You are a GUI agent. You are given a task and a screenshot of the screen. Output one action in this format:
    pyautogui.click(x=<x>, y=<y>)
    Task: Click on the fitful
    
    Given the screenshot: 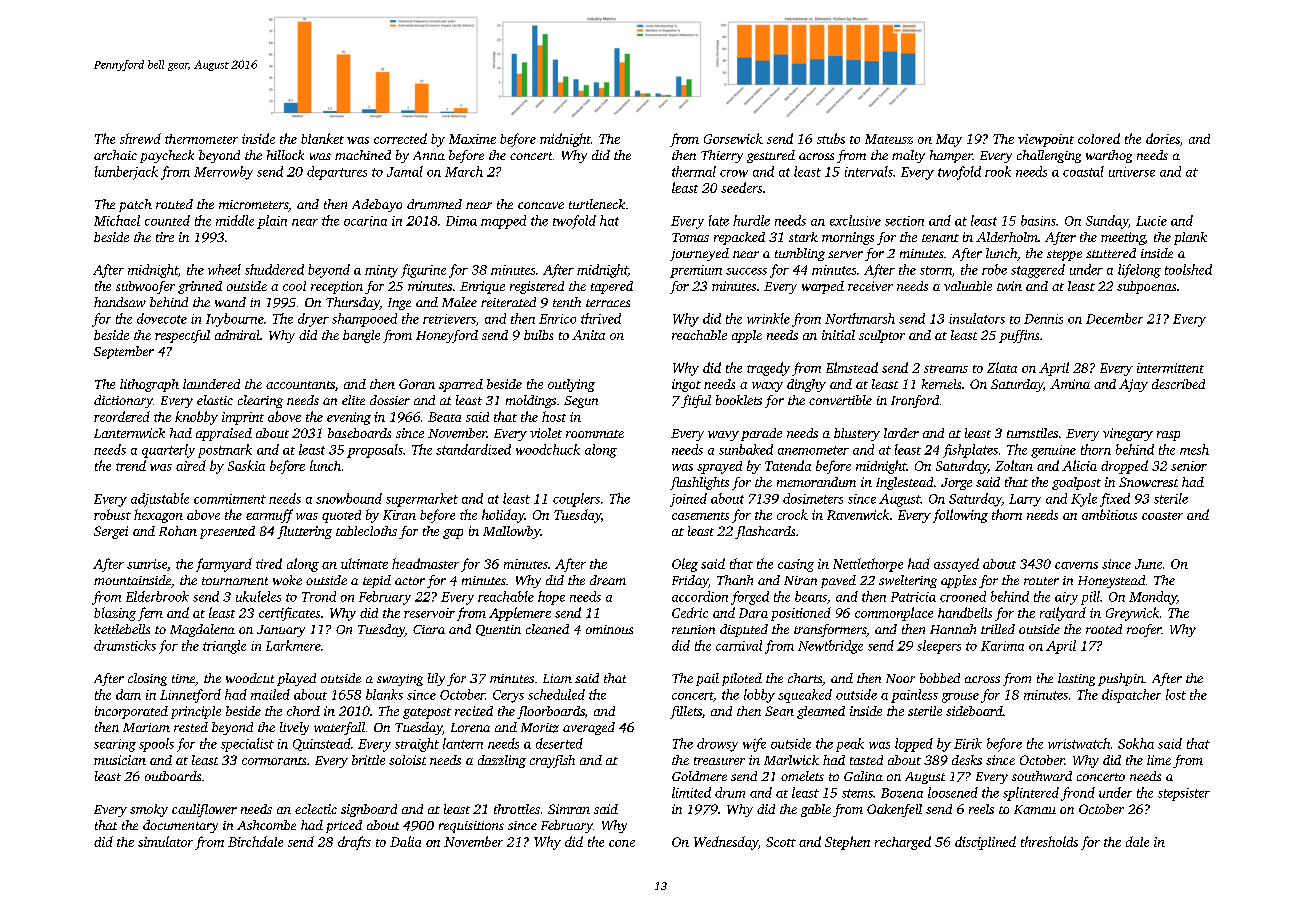 What is the action you would take?
    pyautogui.click(x=696, y=401)
